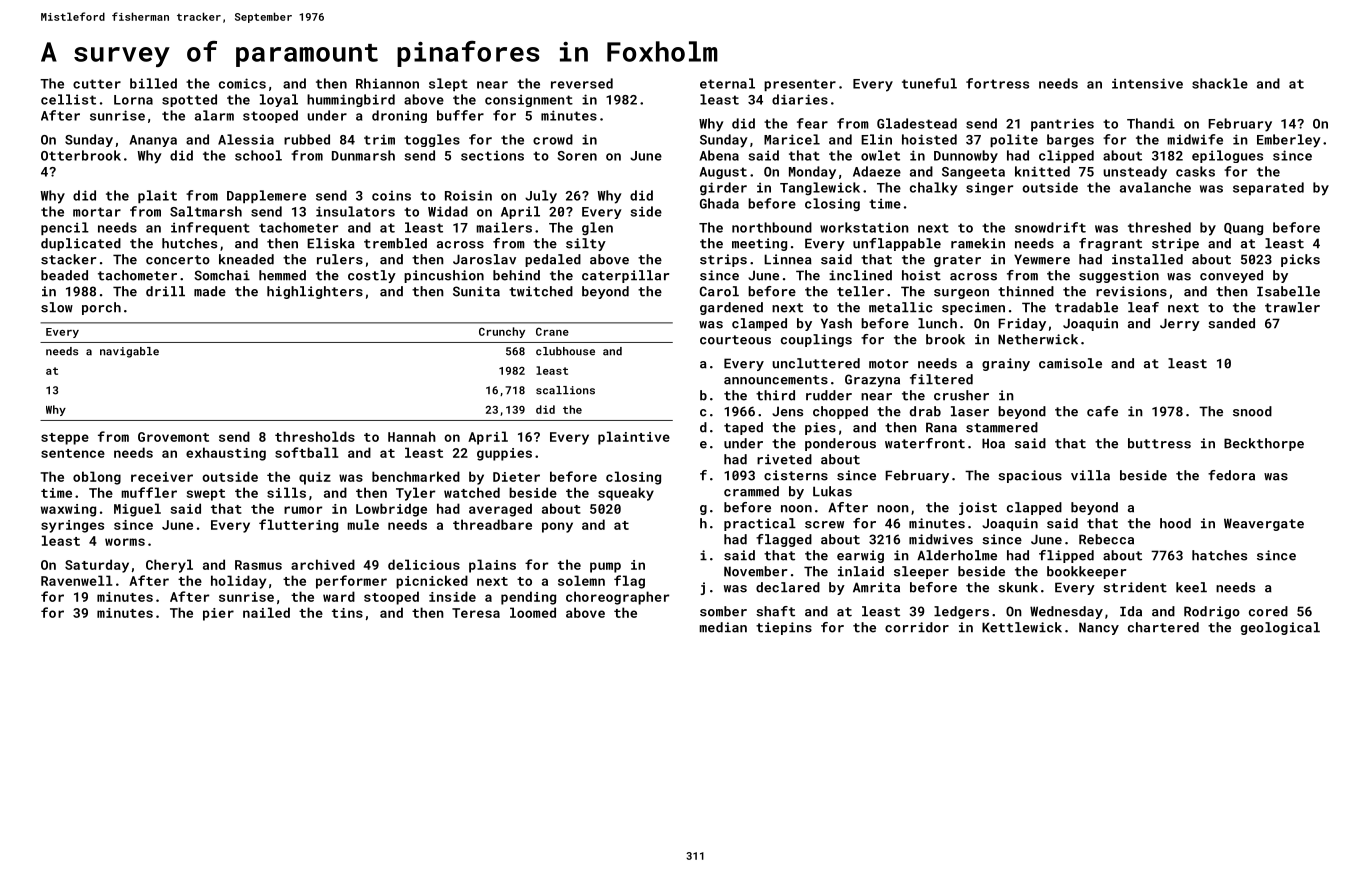  I want to click on shackle, so click(1220, 83).
